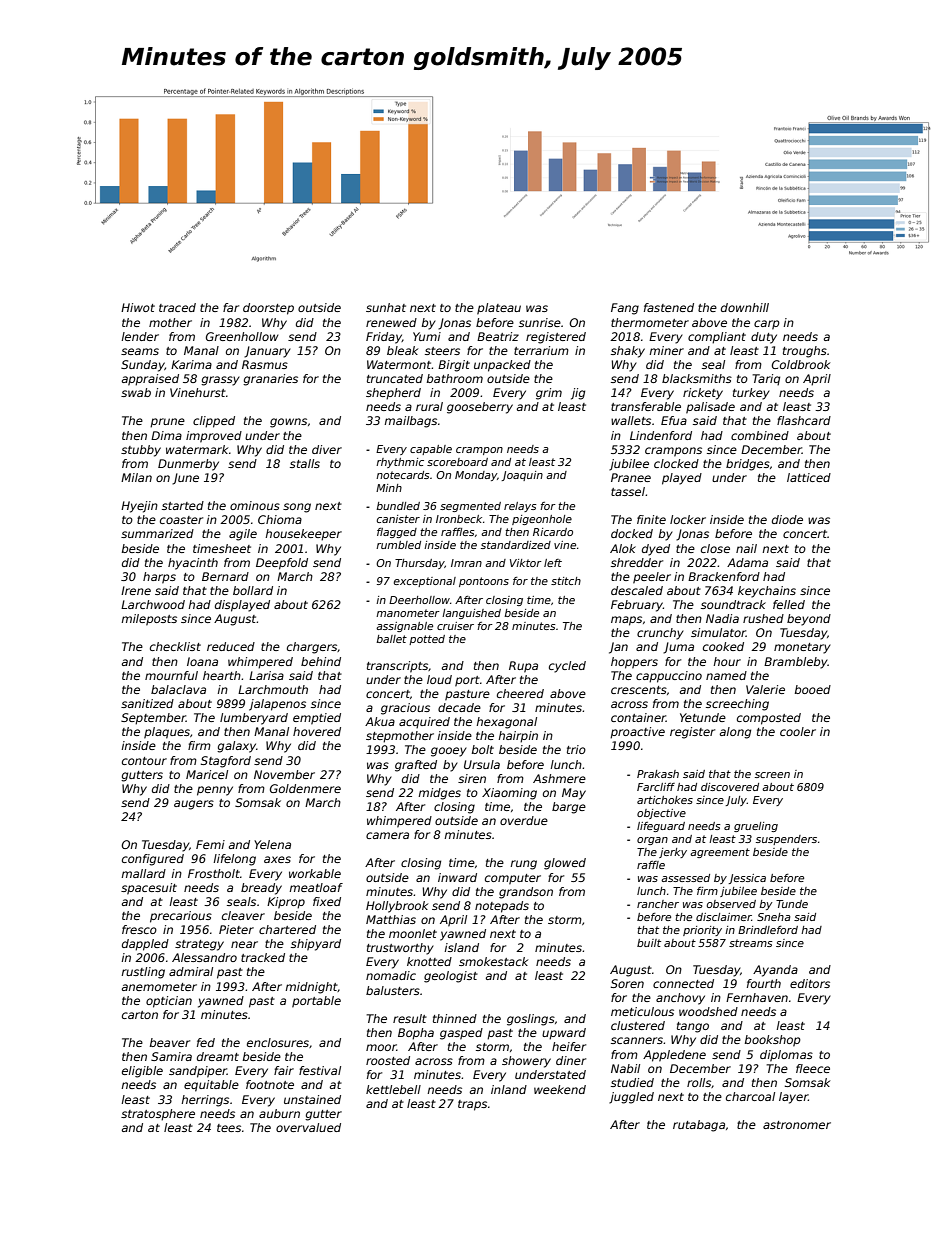  I want to click on plateau, so click(499, 309).
